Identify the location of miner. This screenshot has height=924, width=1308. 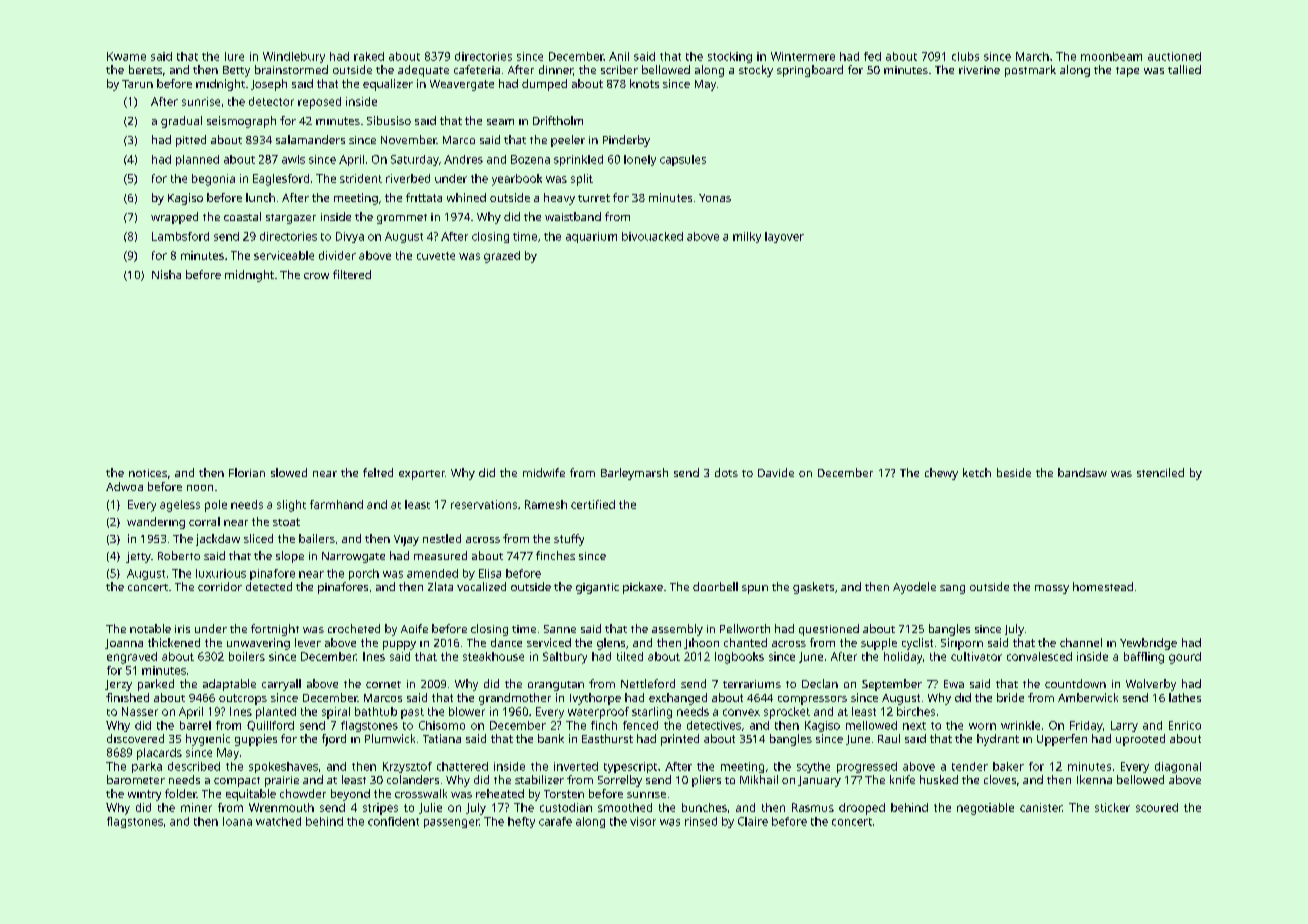
(196, 807).
